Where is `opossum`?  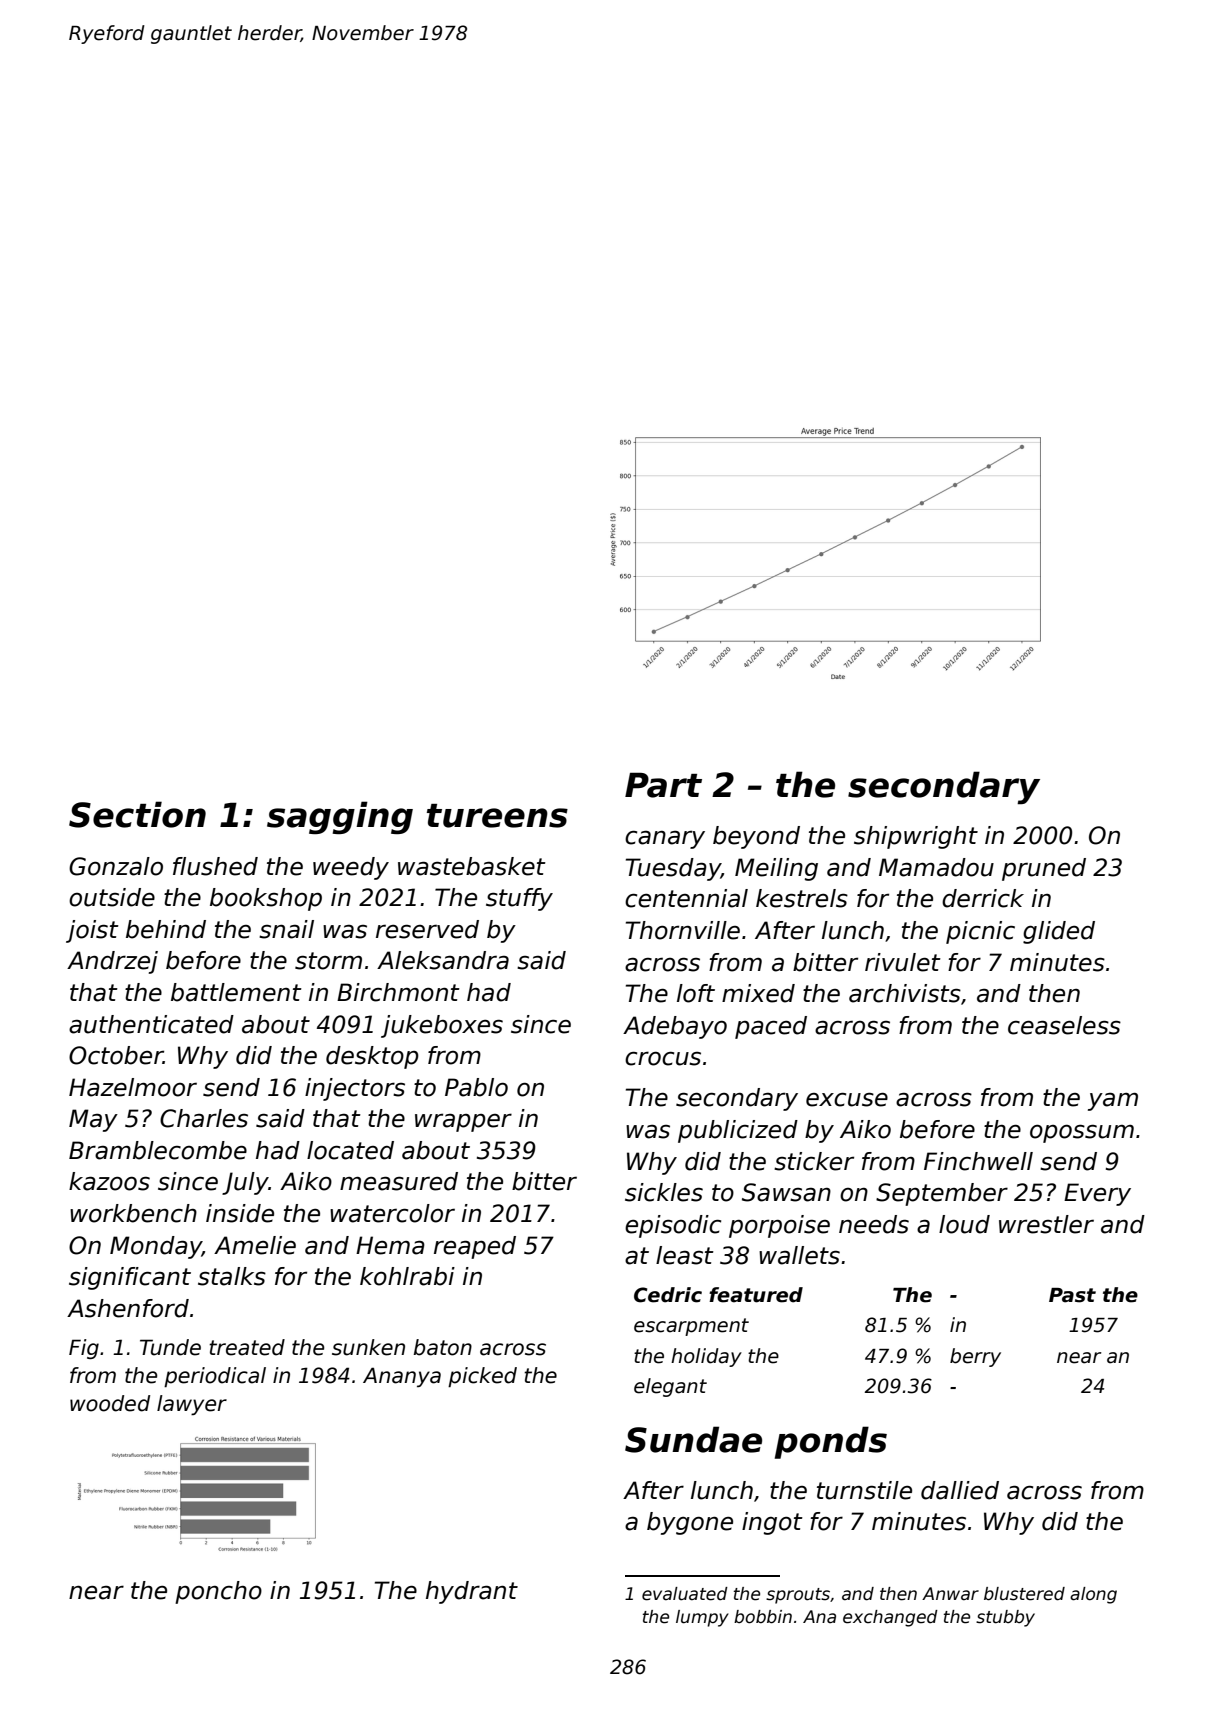
opossum is located at coordinates (1082, 1133).
